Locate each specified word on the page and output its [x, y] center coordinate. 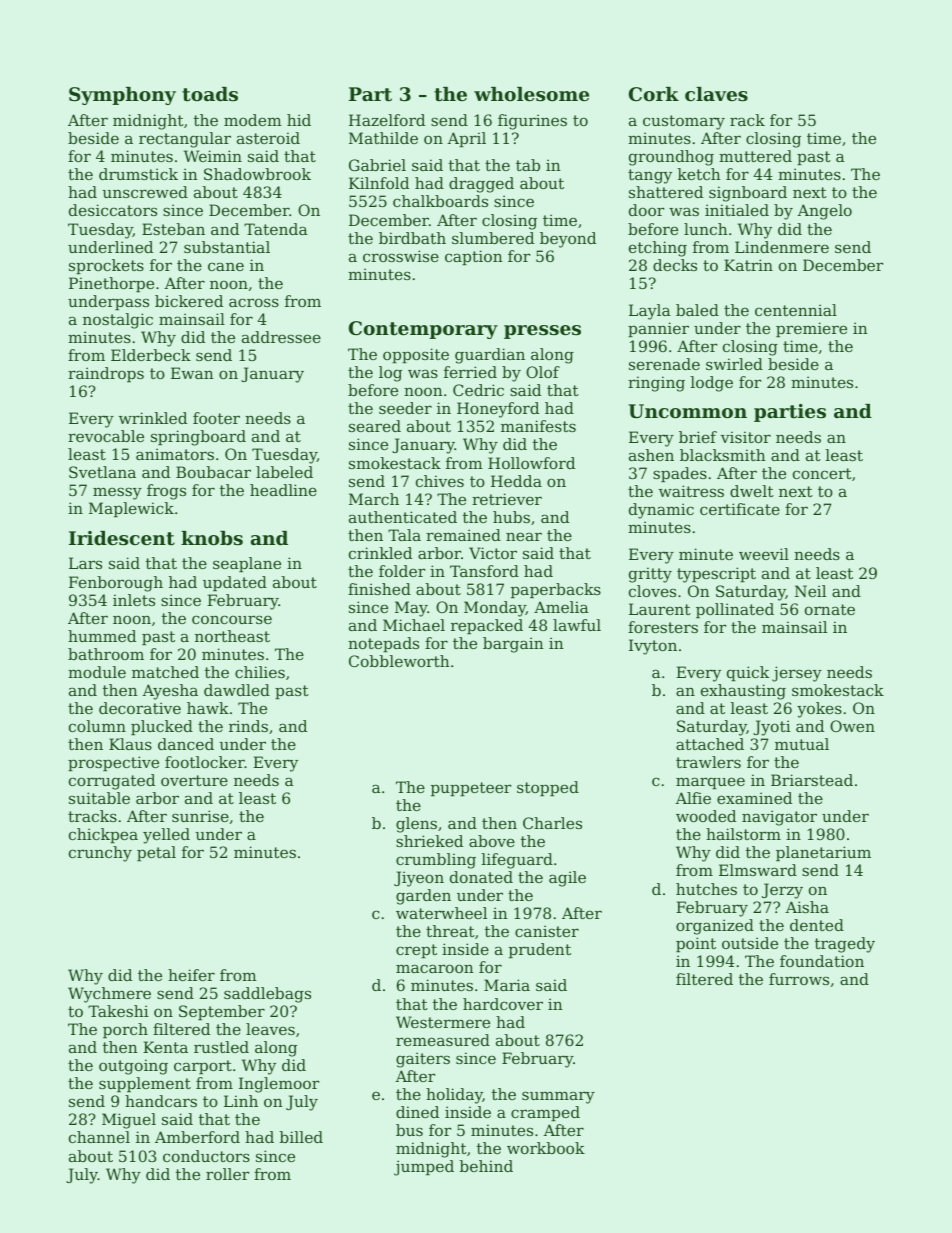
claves [716, 94]
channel [99, 1137]
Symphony [122, 96]
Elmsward [758, 870]
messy [117, 493]
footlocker [205, 762]
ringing [656, 384]
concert [822, 473]
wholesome [531, 94]
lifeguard [517, 861]
